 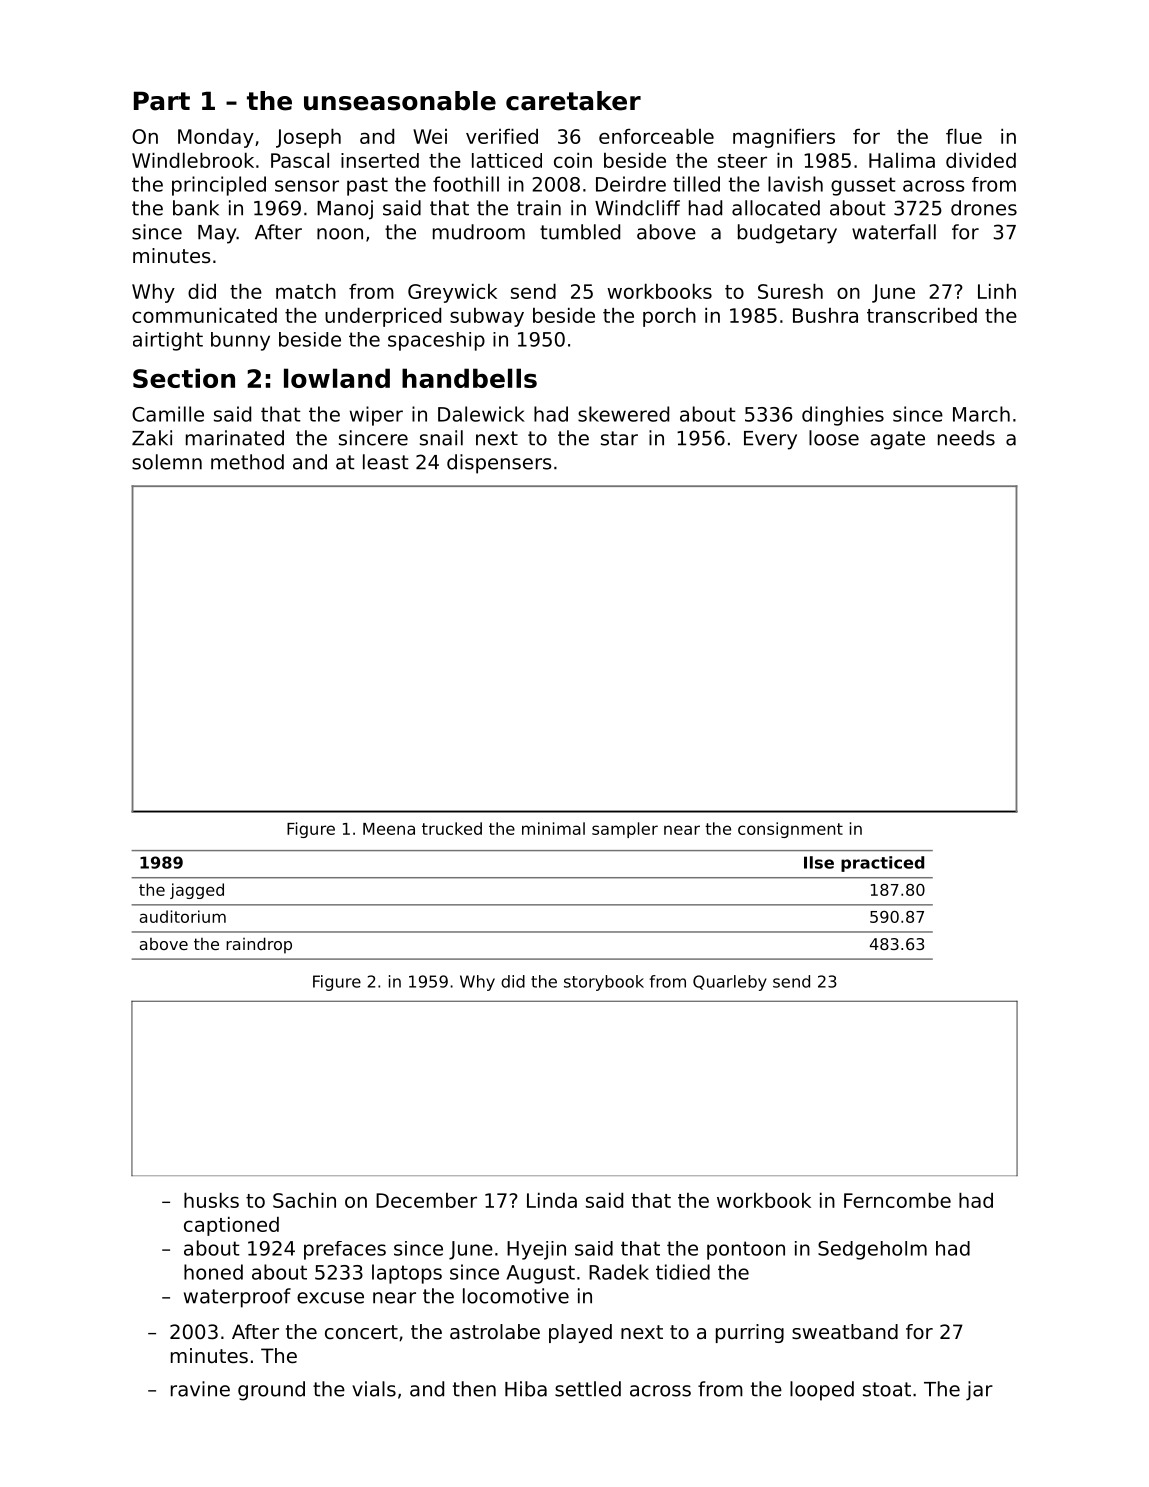 What do you see at coordinates (964, 136) in the screenshot?
I see `flue` at bounding box center [964, 136].
